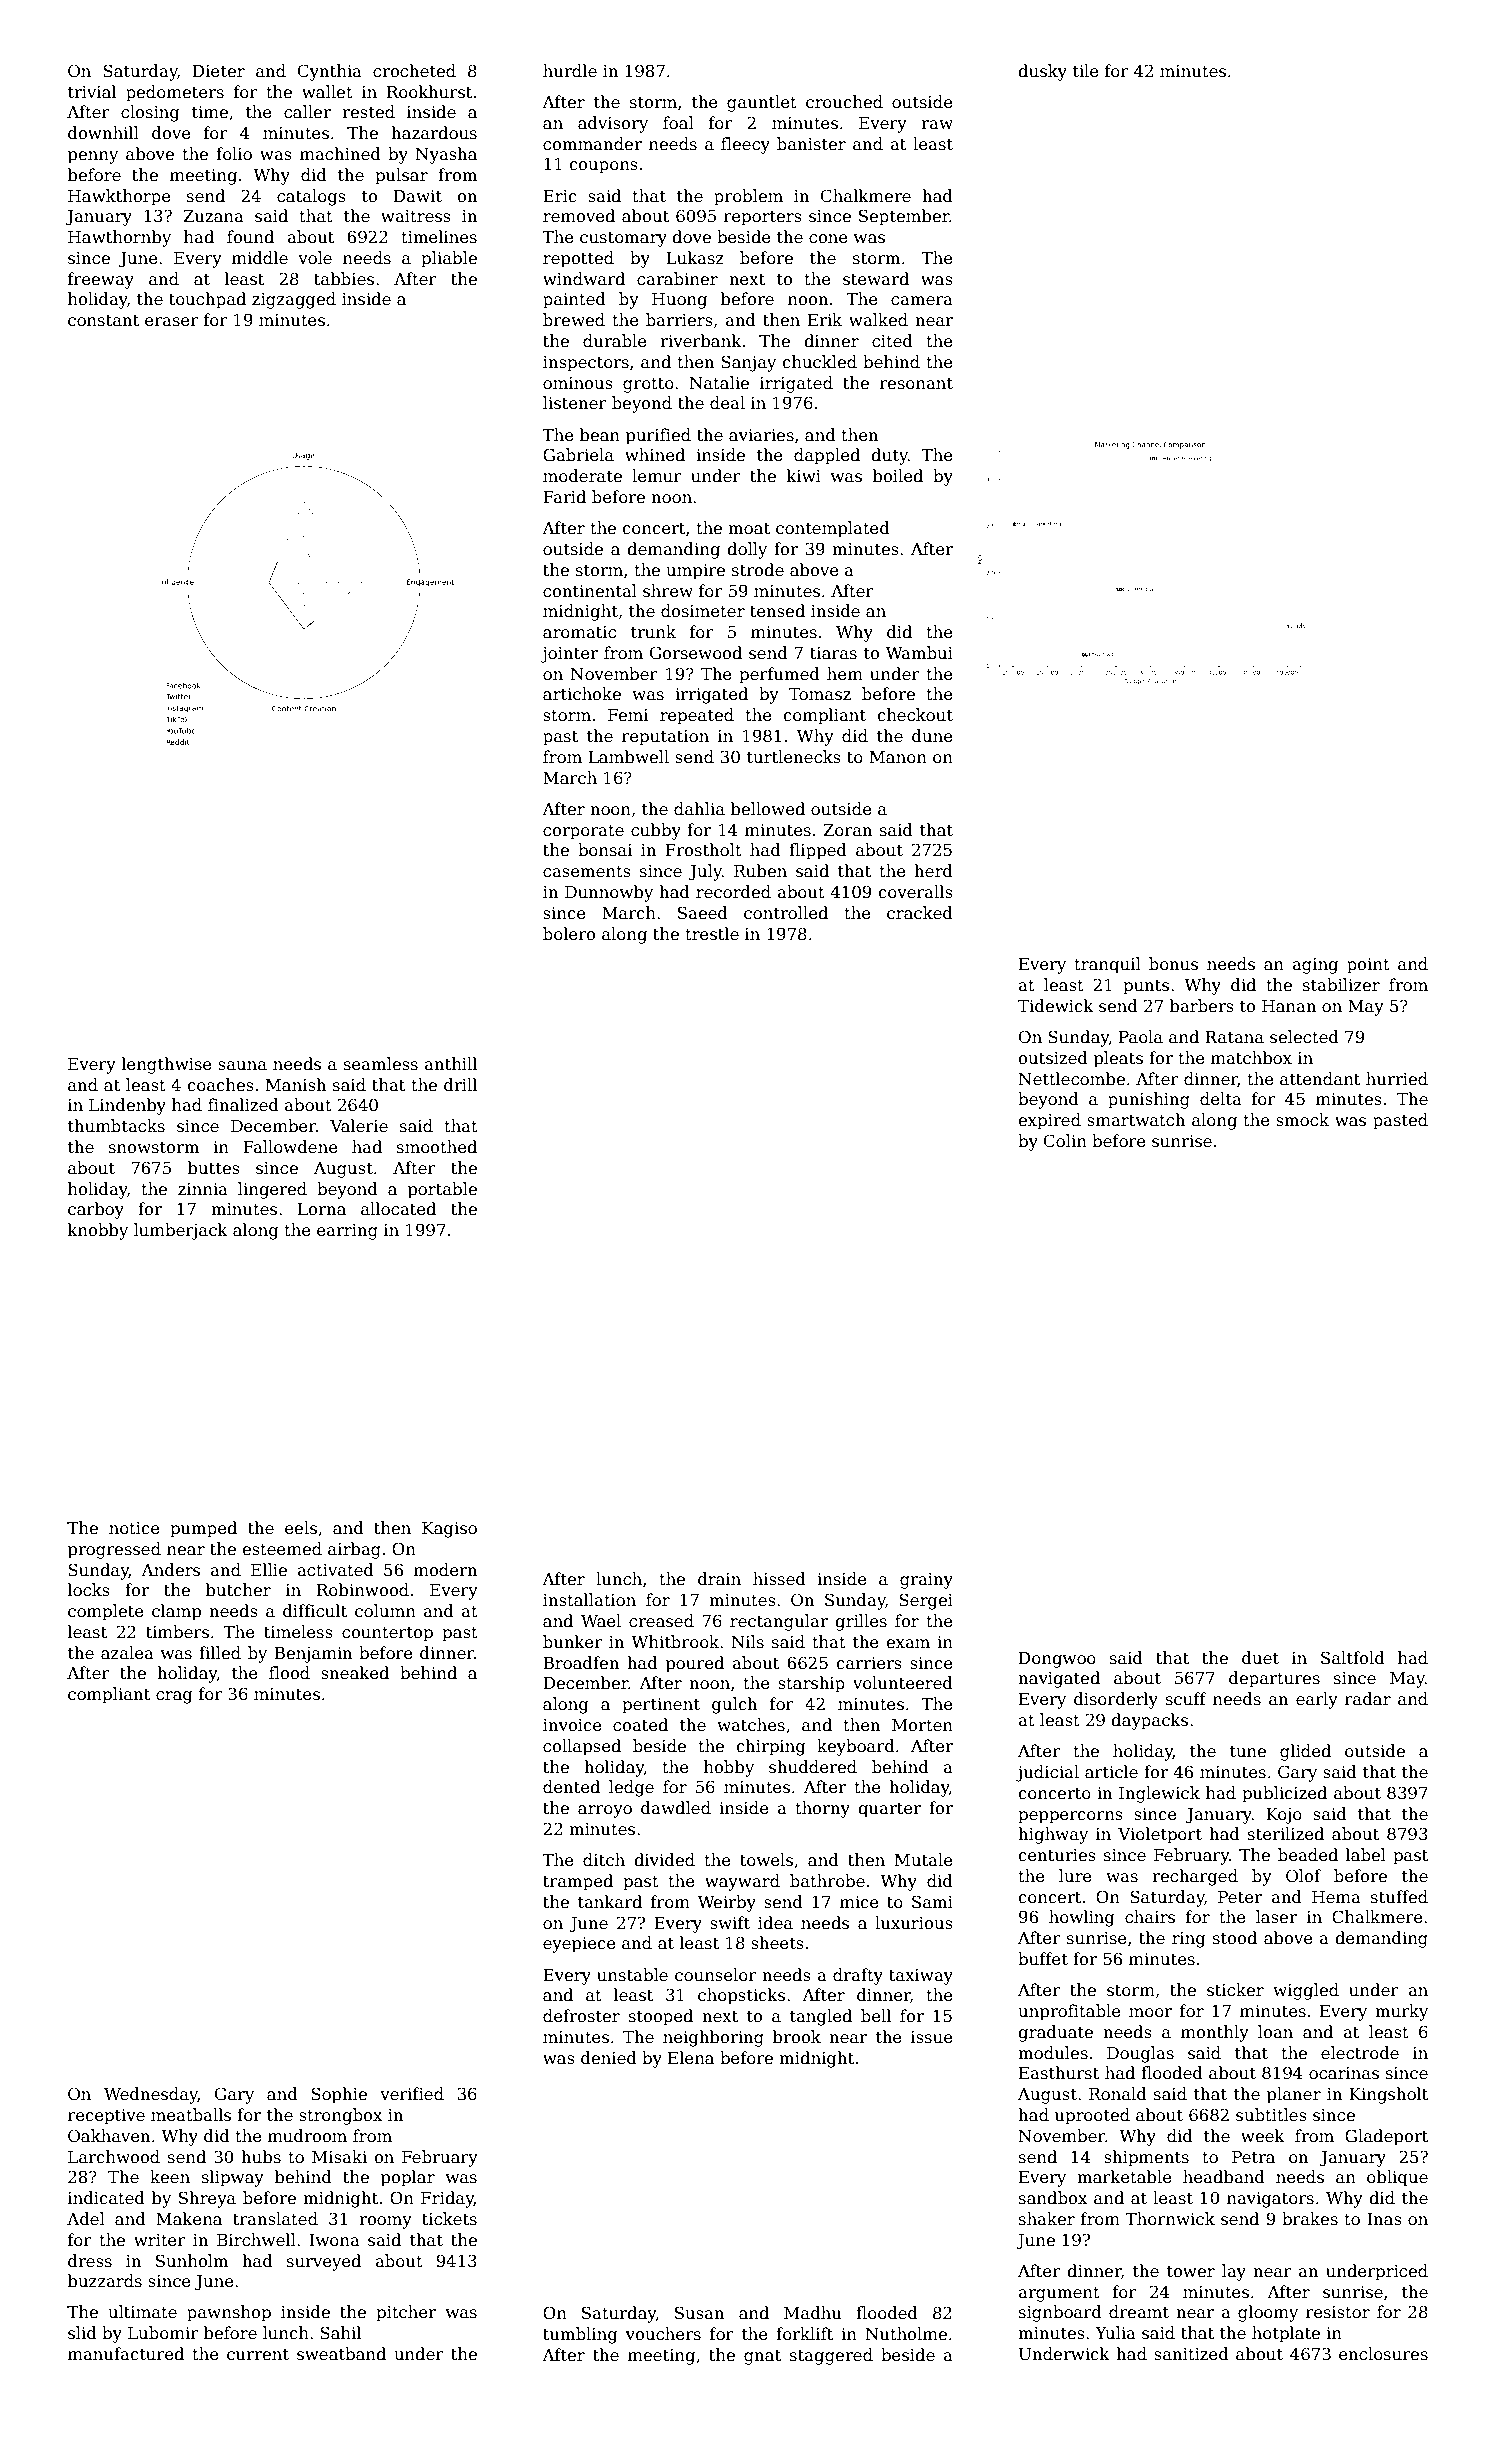 This screenshot has width=1496, height=2464. I want to click on grilles, so click(861, 1622).
